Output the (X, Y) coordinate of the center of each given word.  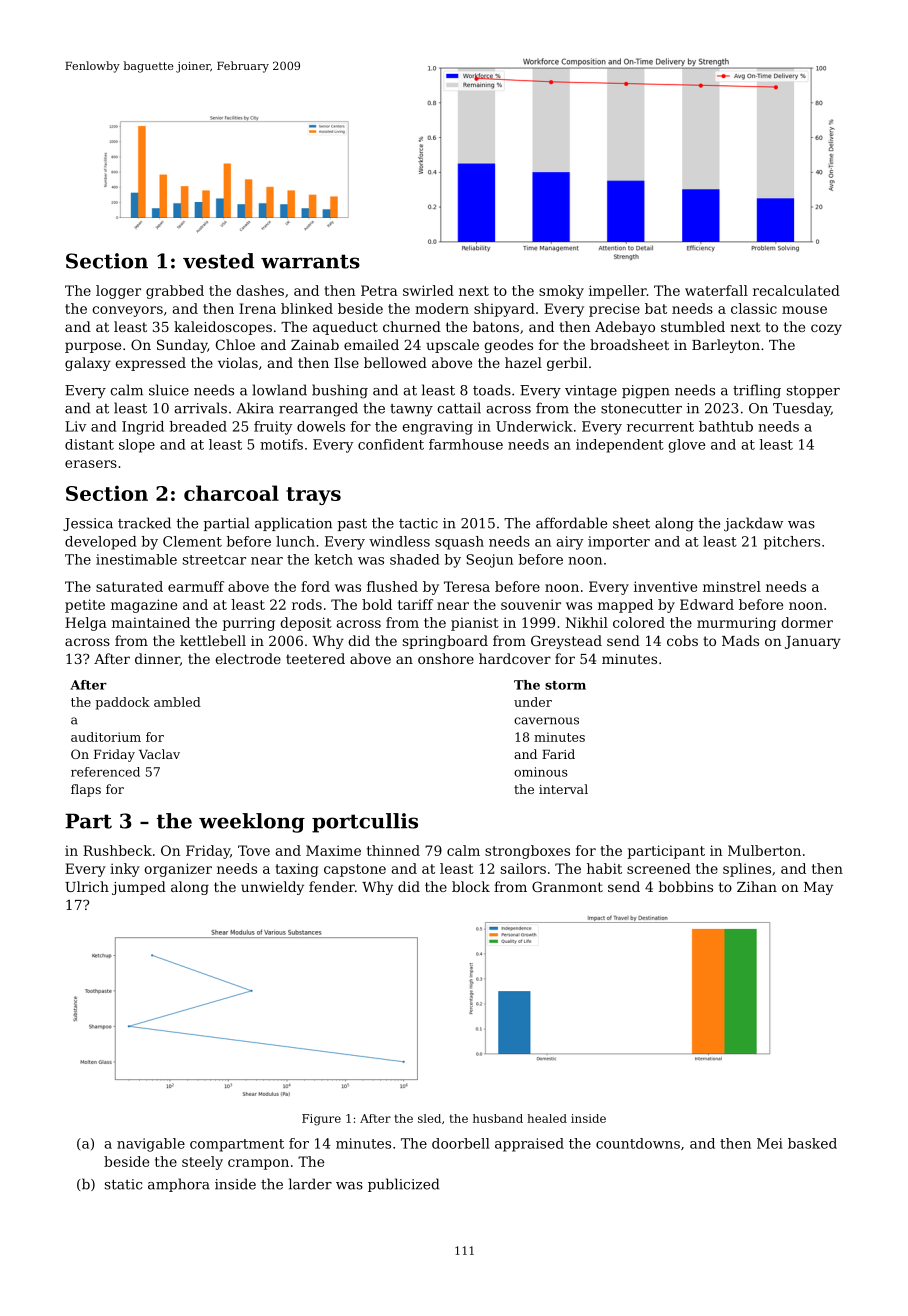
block (471, 886)
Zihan (757, 886)
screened (659, 868)
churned (412, 326)
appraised (529, 1145)
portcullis (365, 823)
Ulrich (87, 886)
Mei (770, 1143)
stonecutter (641, 409)
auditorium (106, 737)
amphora (179, 1185)
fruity (273, 428)
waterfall (716, 290)
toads (492, 390)
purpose (93, 347)
